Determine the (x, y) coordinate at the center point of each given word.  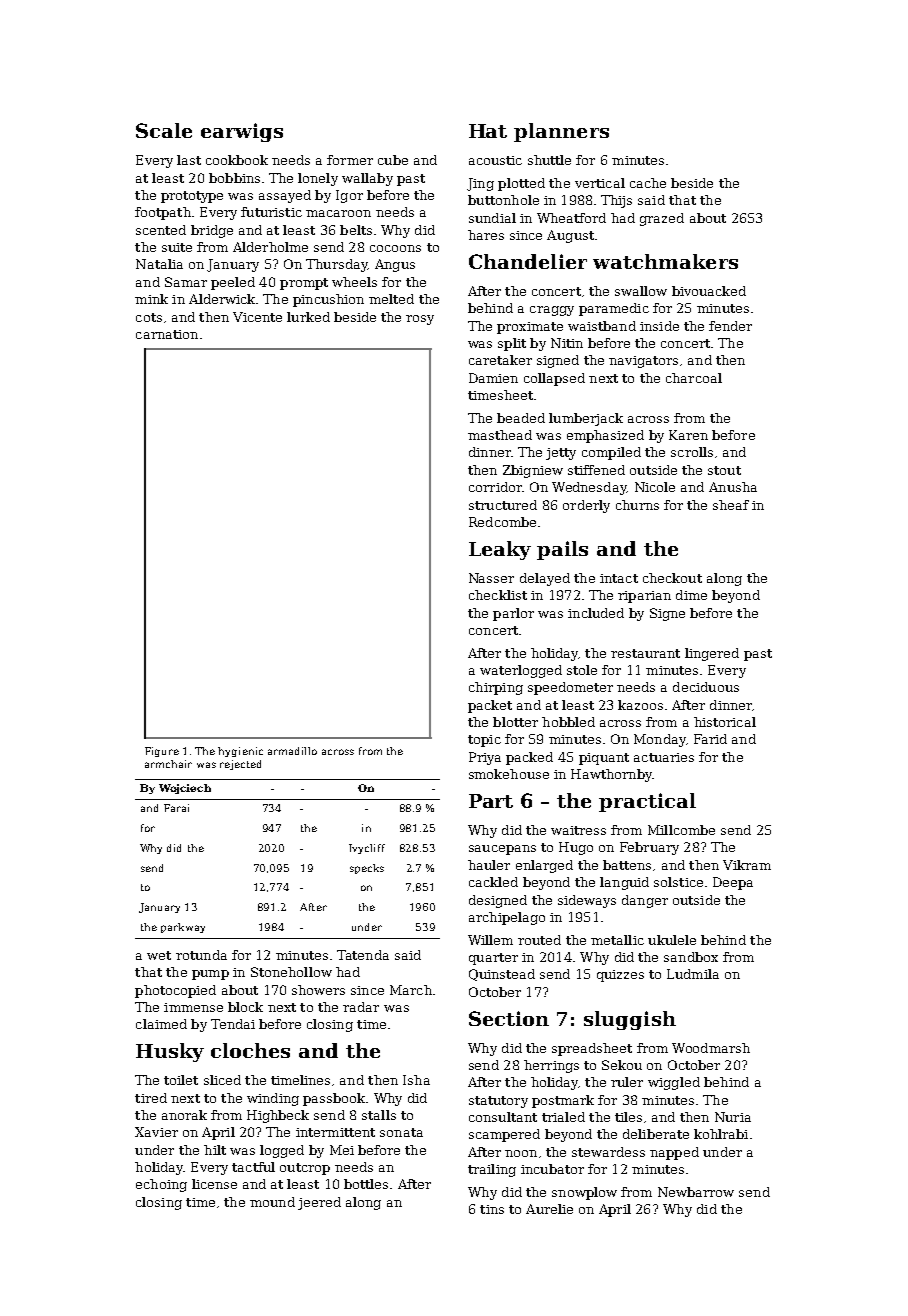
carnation (167, 334)
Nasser (491, 578)
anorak (184, 1115)
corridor (495, 487)
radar (361, 1007)
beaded (521, 418)
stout (724, 470)
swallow (641, 291)
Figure (162, 752)
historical (725, 722)
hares (486, 235)
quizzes (620, 976)
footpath (163, 213)
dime (691, 595)
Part (491, 801)
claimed (161, 1024)
